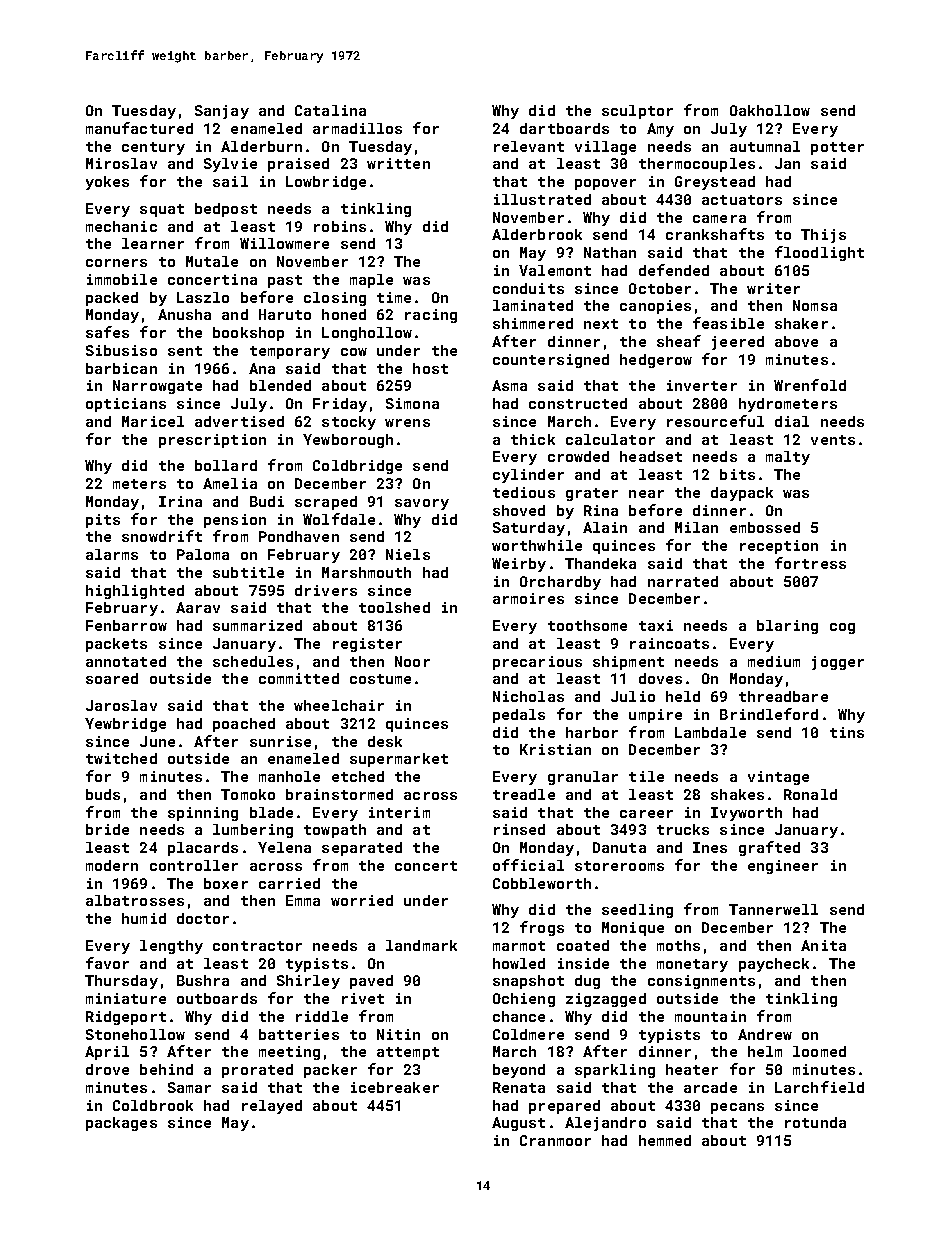 The height and width of the page is (1233, 952). Describe the element at coordinates (801, 323) in the page. I see `shaker` at that location.
